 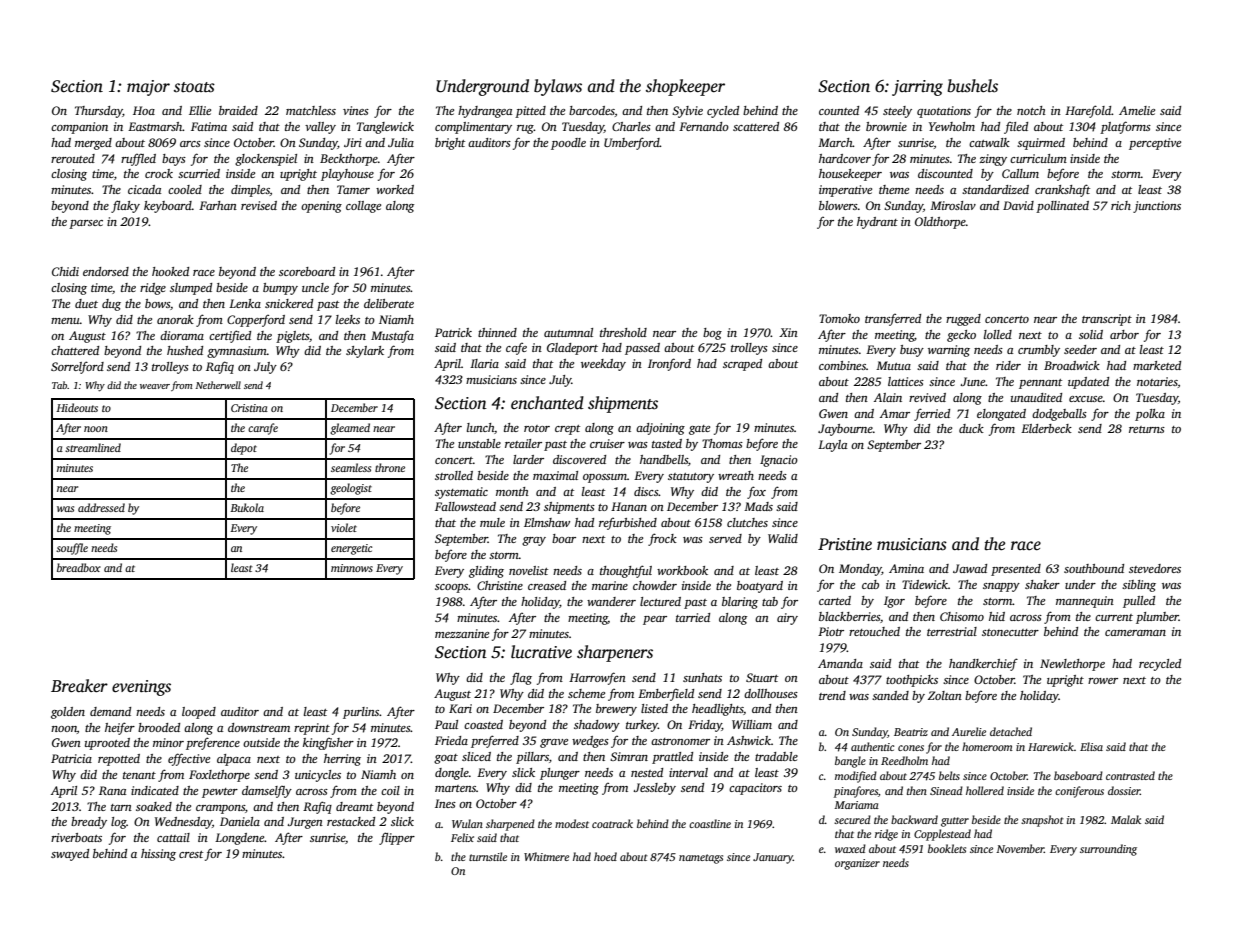 I want to click on notch, so click(x=1031, y=110).
